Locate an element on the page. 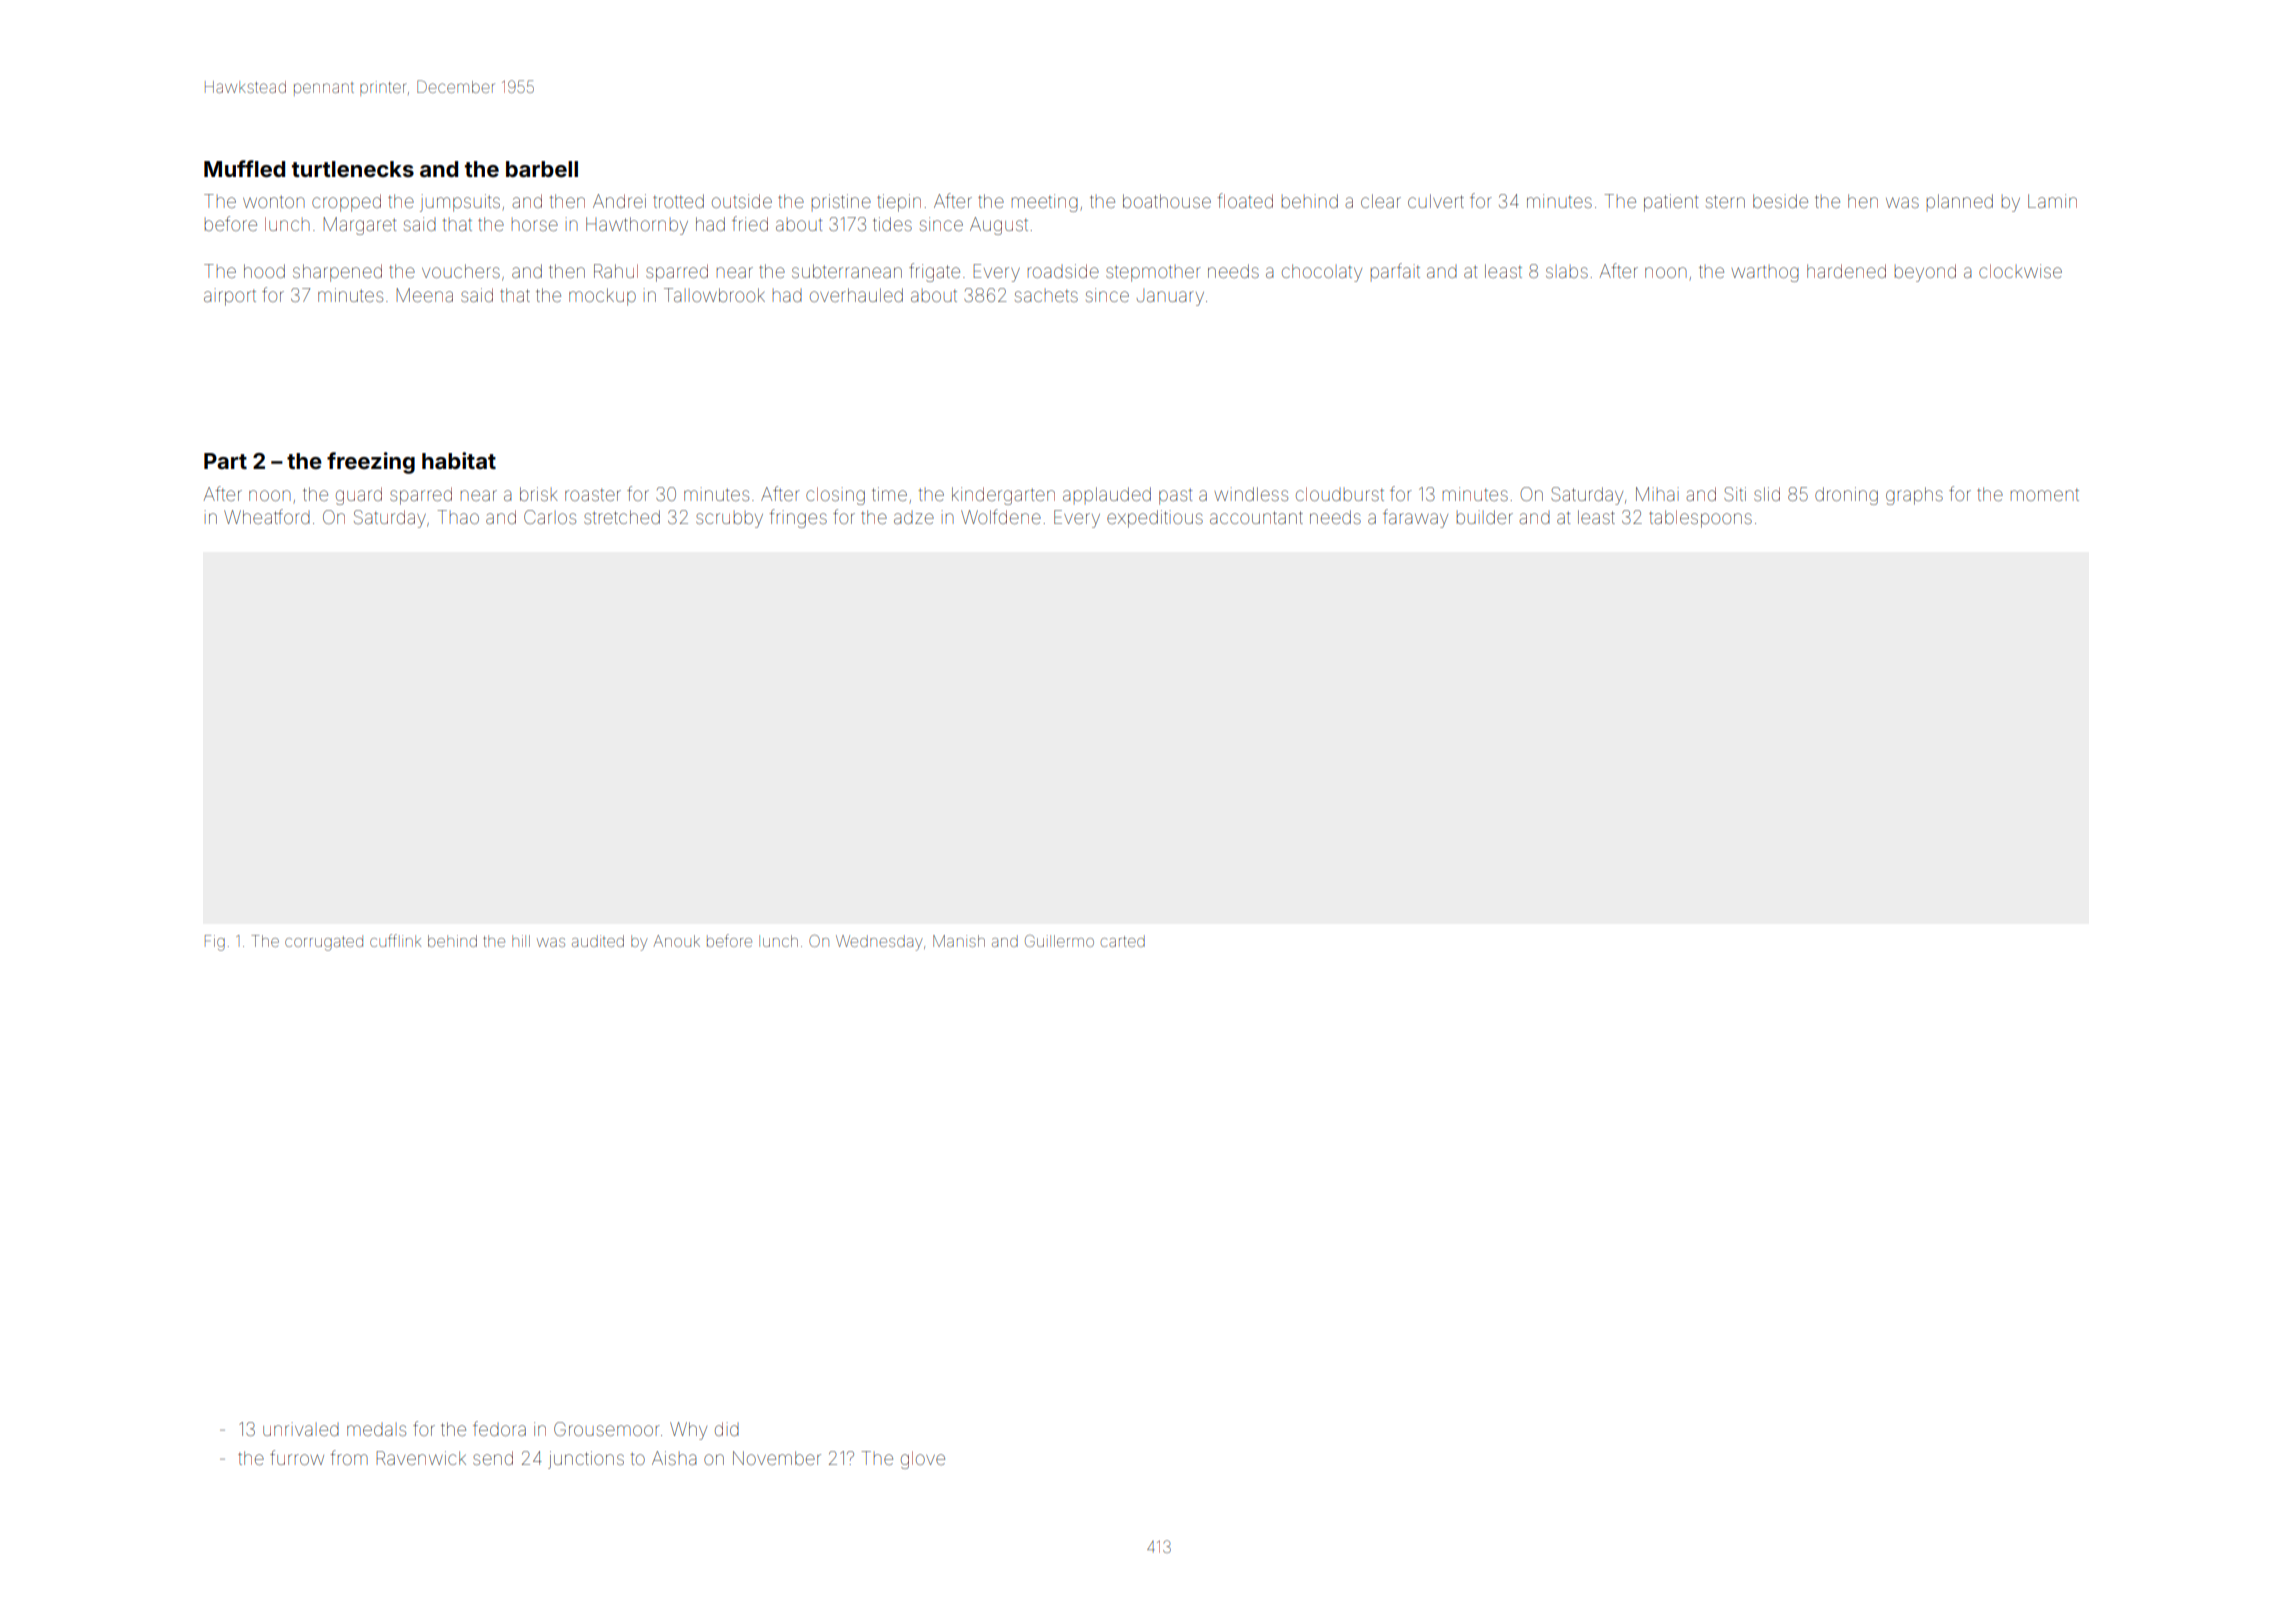 This image has width=2292, height=1620. parfait is located at coordinates (1395, 272).
